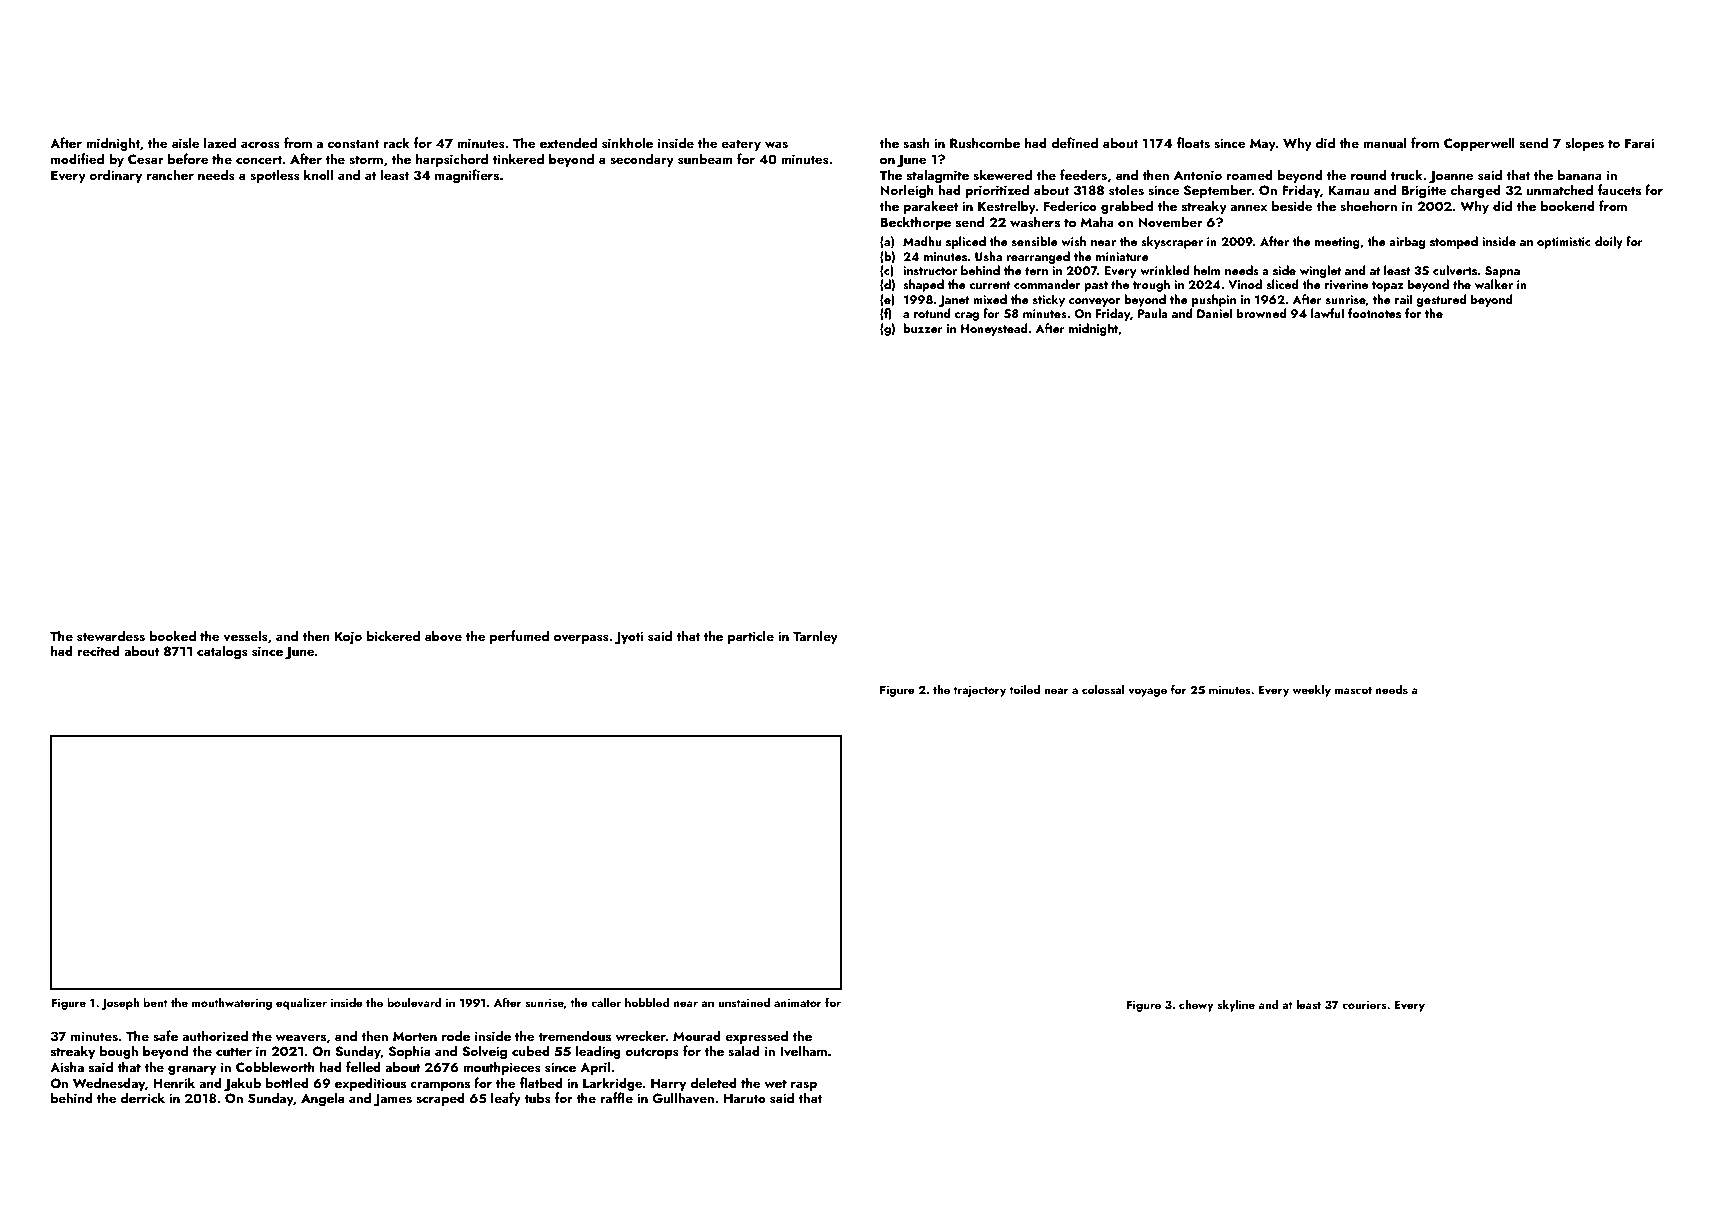 The width and height of the screenshot is (1722, 1218). Describe the element at coordinates (923, 328) in the screenshot. I see `buzzer` at that location.
